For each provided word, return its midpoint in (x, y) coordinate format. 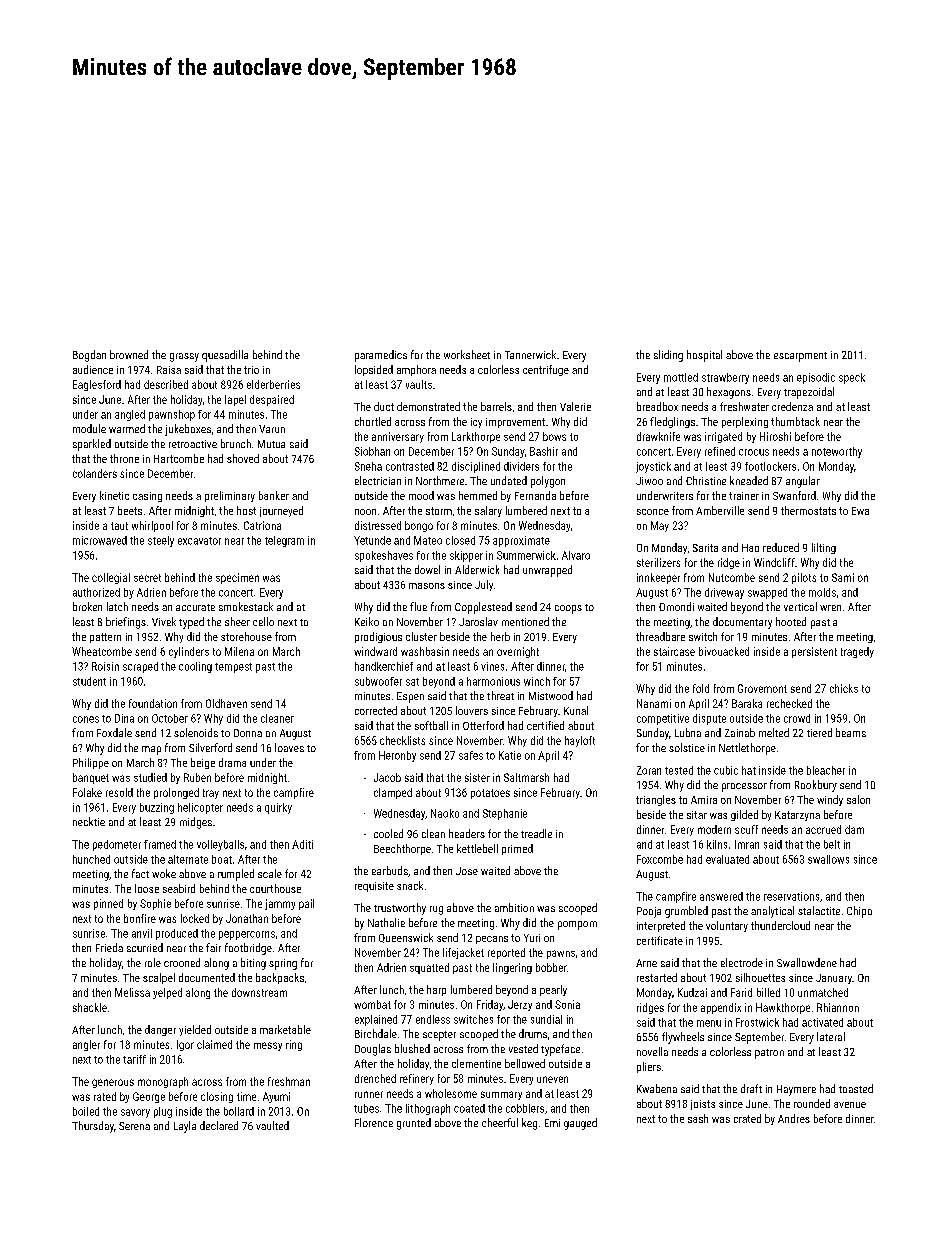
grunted (414, 1124)
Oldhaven (226, 703)
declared (219, 1125)
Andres (794, 1118)
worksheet (467, 354)
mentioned (525, 621)
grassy (184, 357)
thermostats (808, 510)
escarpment (800, 357)
